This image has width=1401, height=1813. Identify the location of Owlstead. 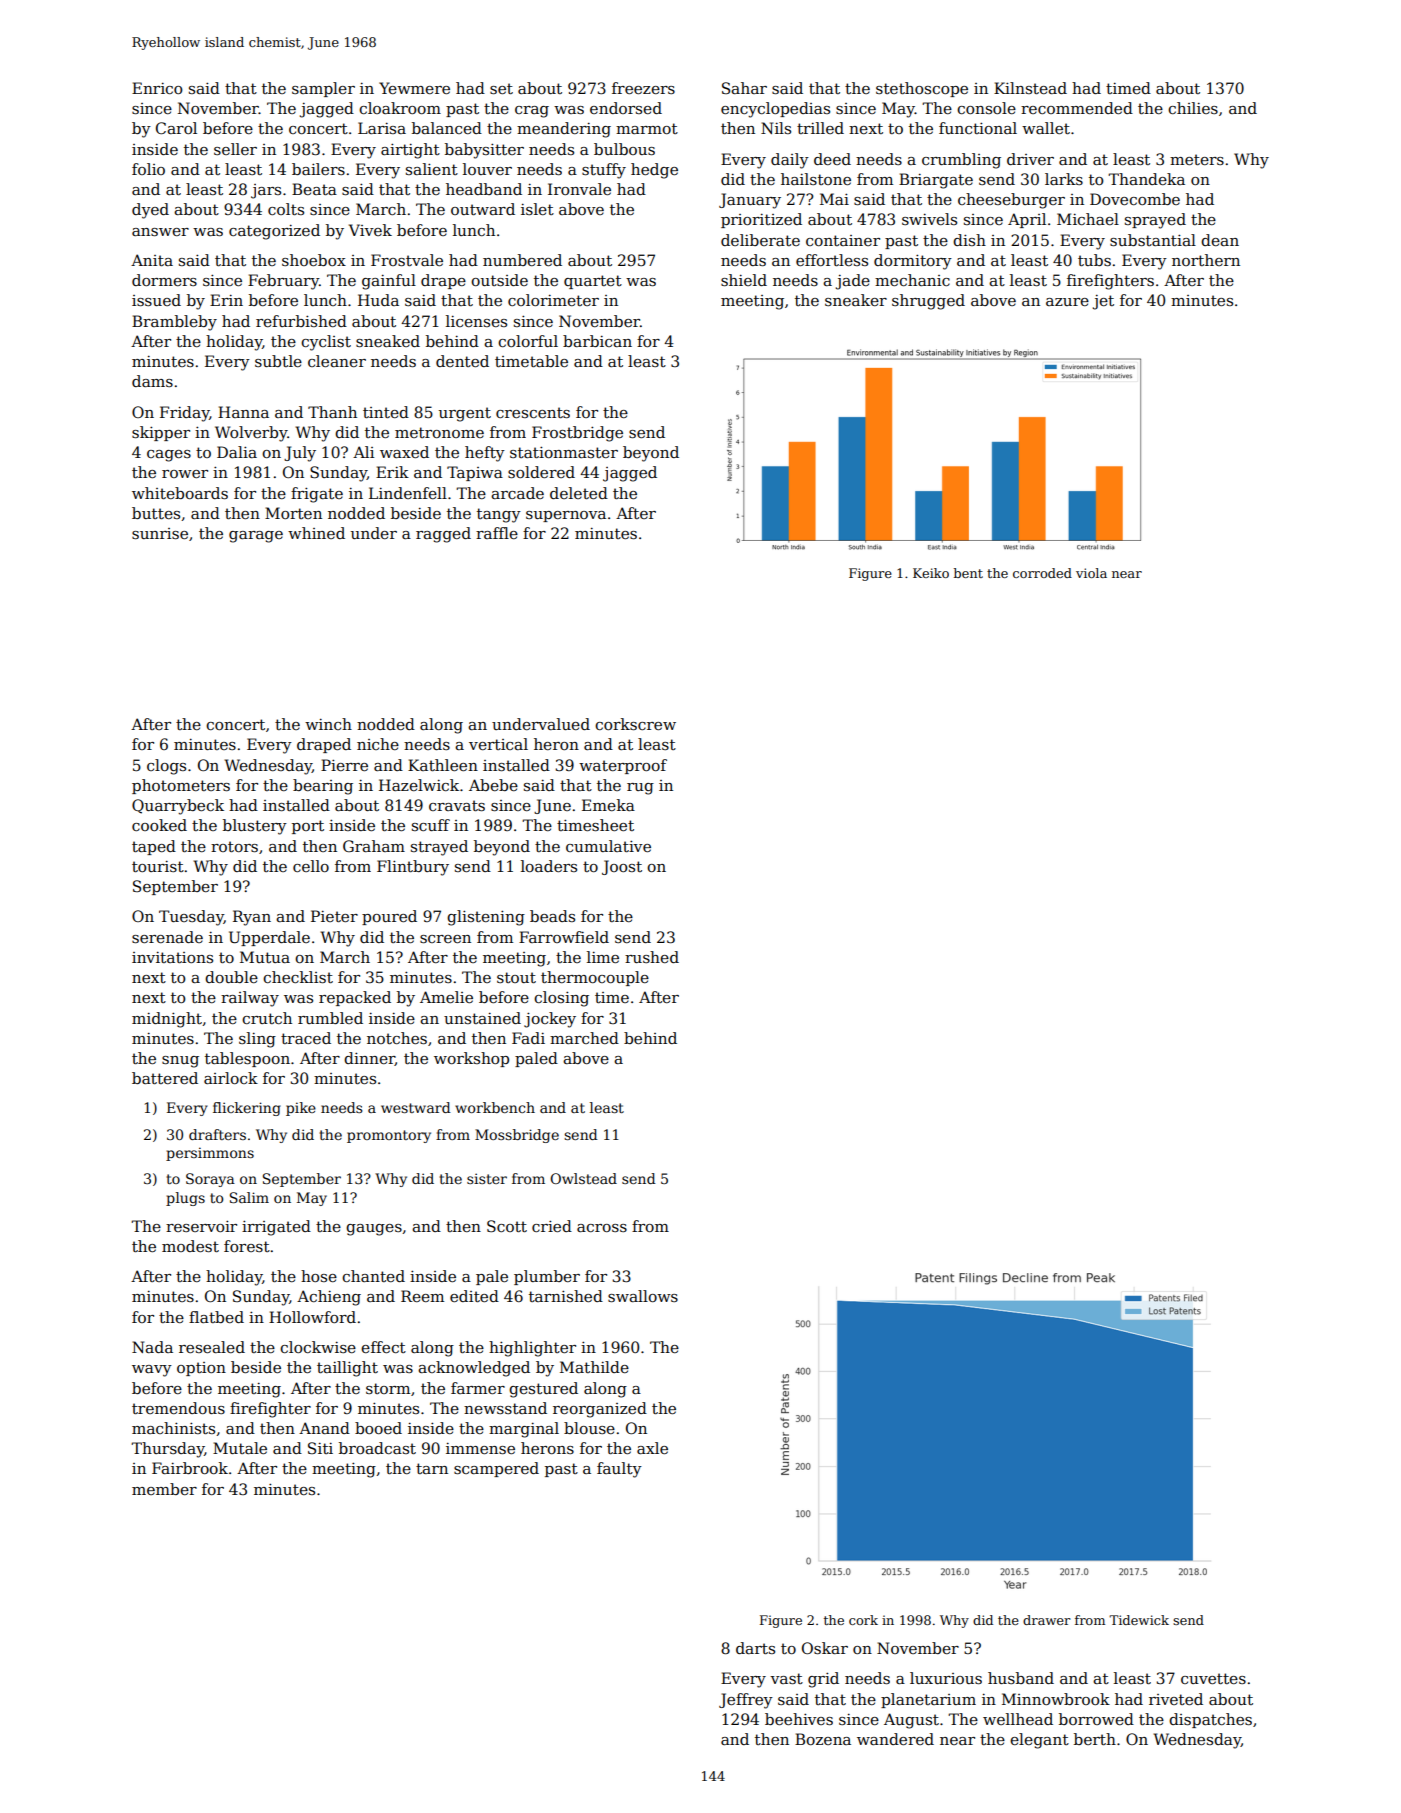
(583, 1178).
